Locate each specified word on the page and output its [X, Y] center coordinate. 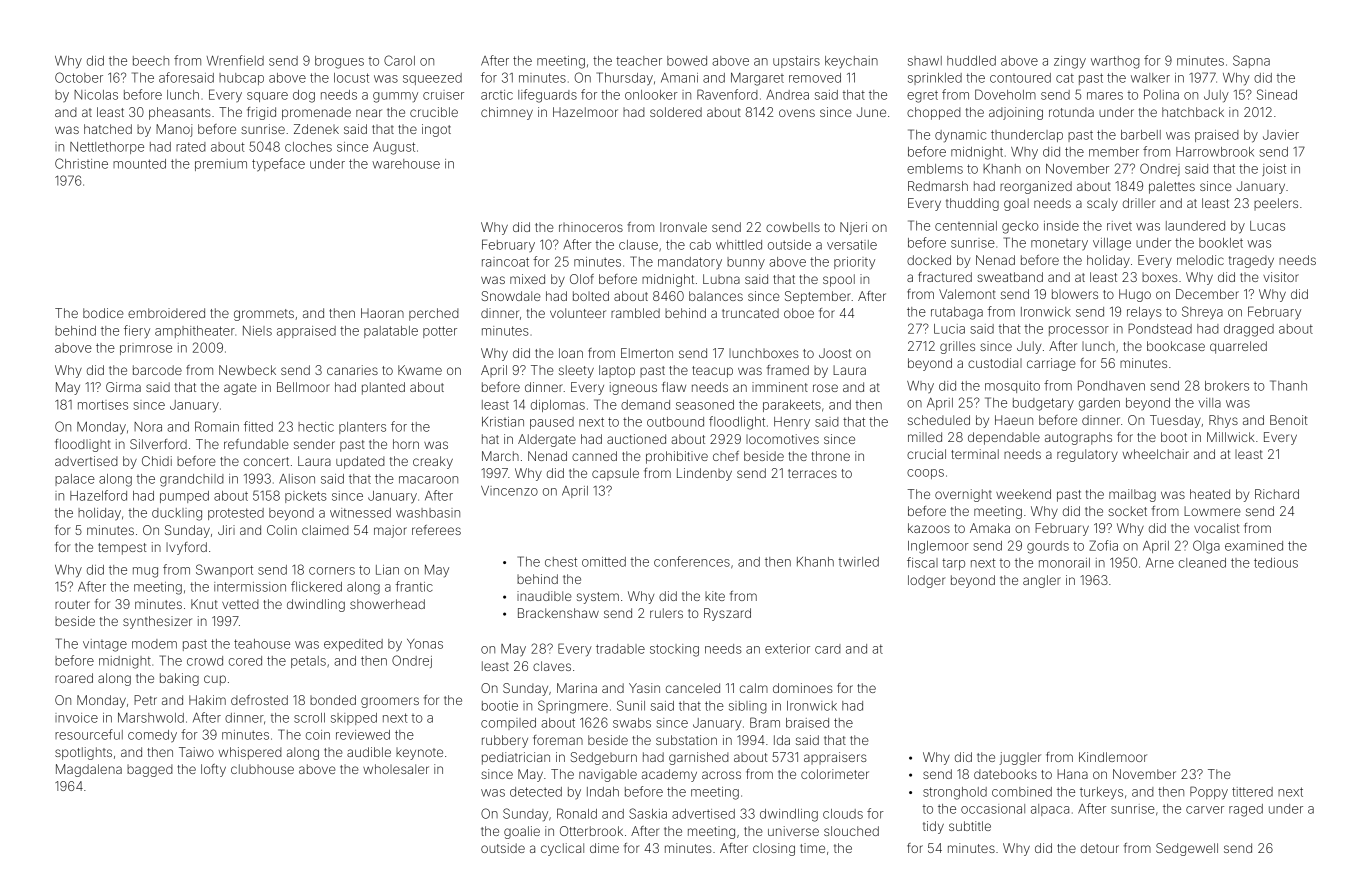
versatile [852, 245]
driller [1139, 203]
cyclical [562, 849]
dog [304, 96]
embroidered [166, 313]
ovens [797, 113]
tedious [1276, 563]
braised [807, 723]
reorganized [1036, 187]
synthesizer [157, 622]
